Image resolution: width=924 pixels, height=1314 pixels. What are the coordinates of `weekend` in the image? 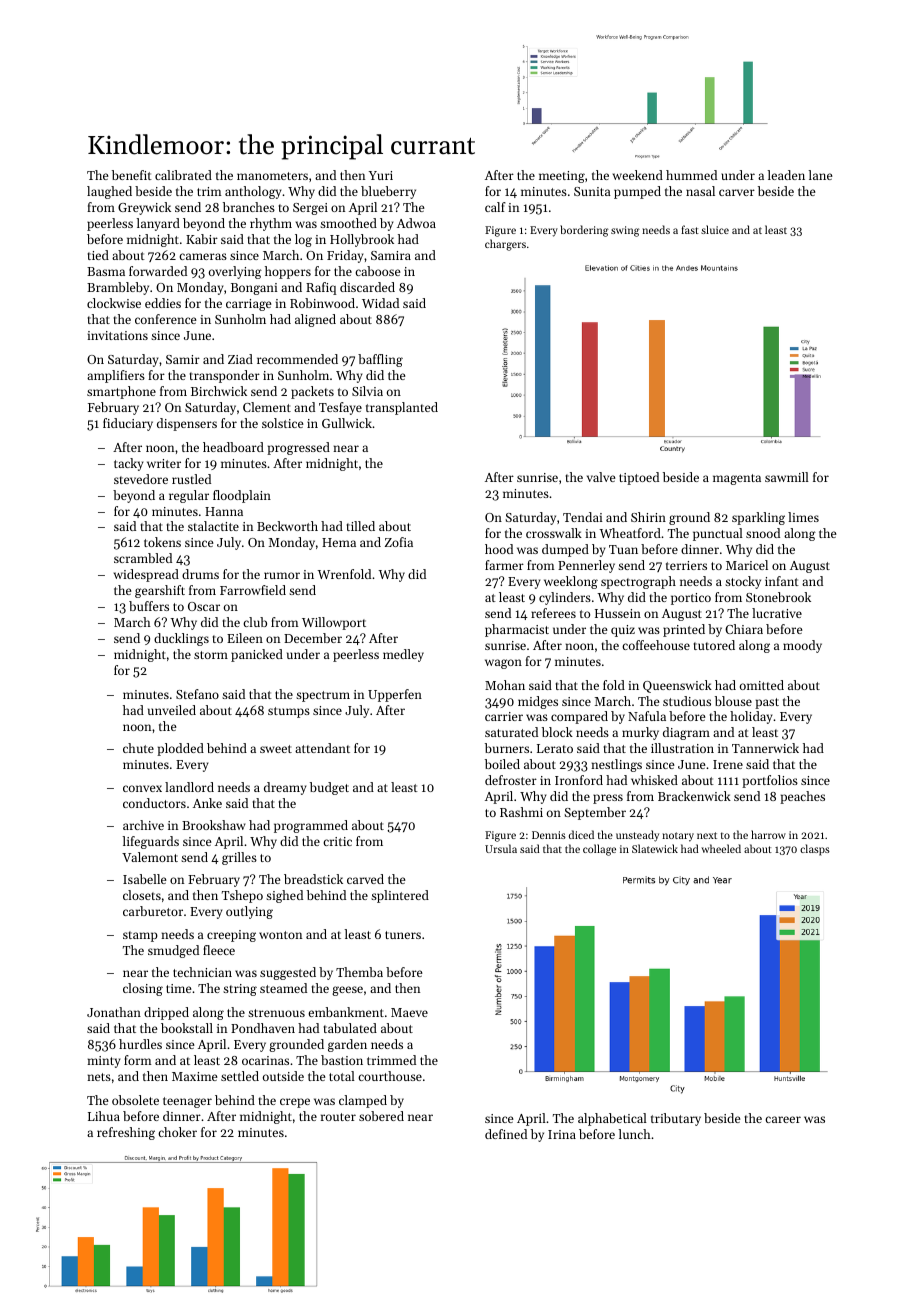 It's located at (638, 175).
